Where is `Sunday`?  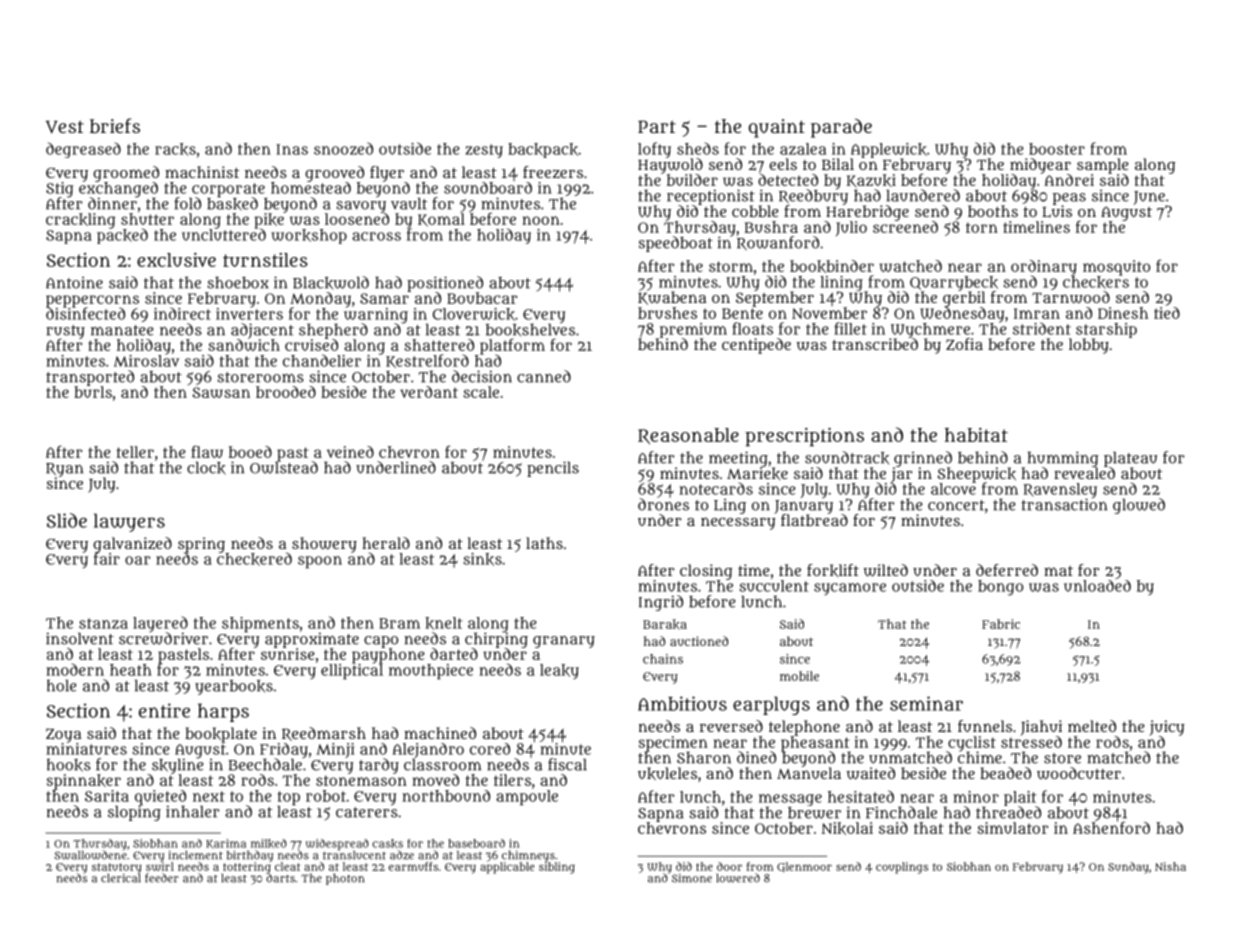
Sunday is located at coordinates (1128, 868).
